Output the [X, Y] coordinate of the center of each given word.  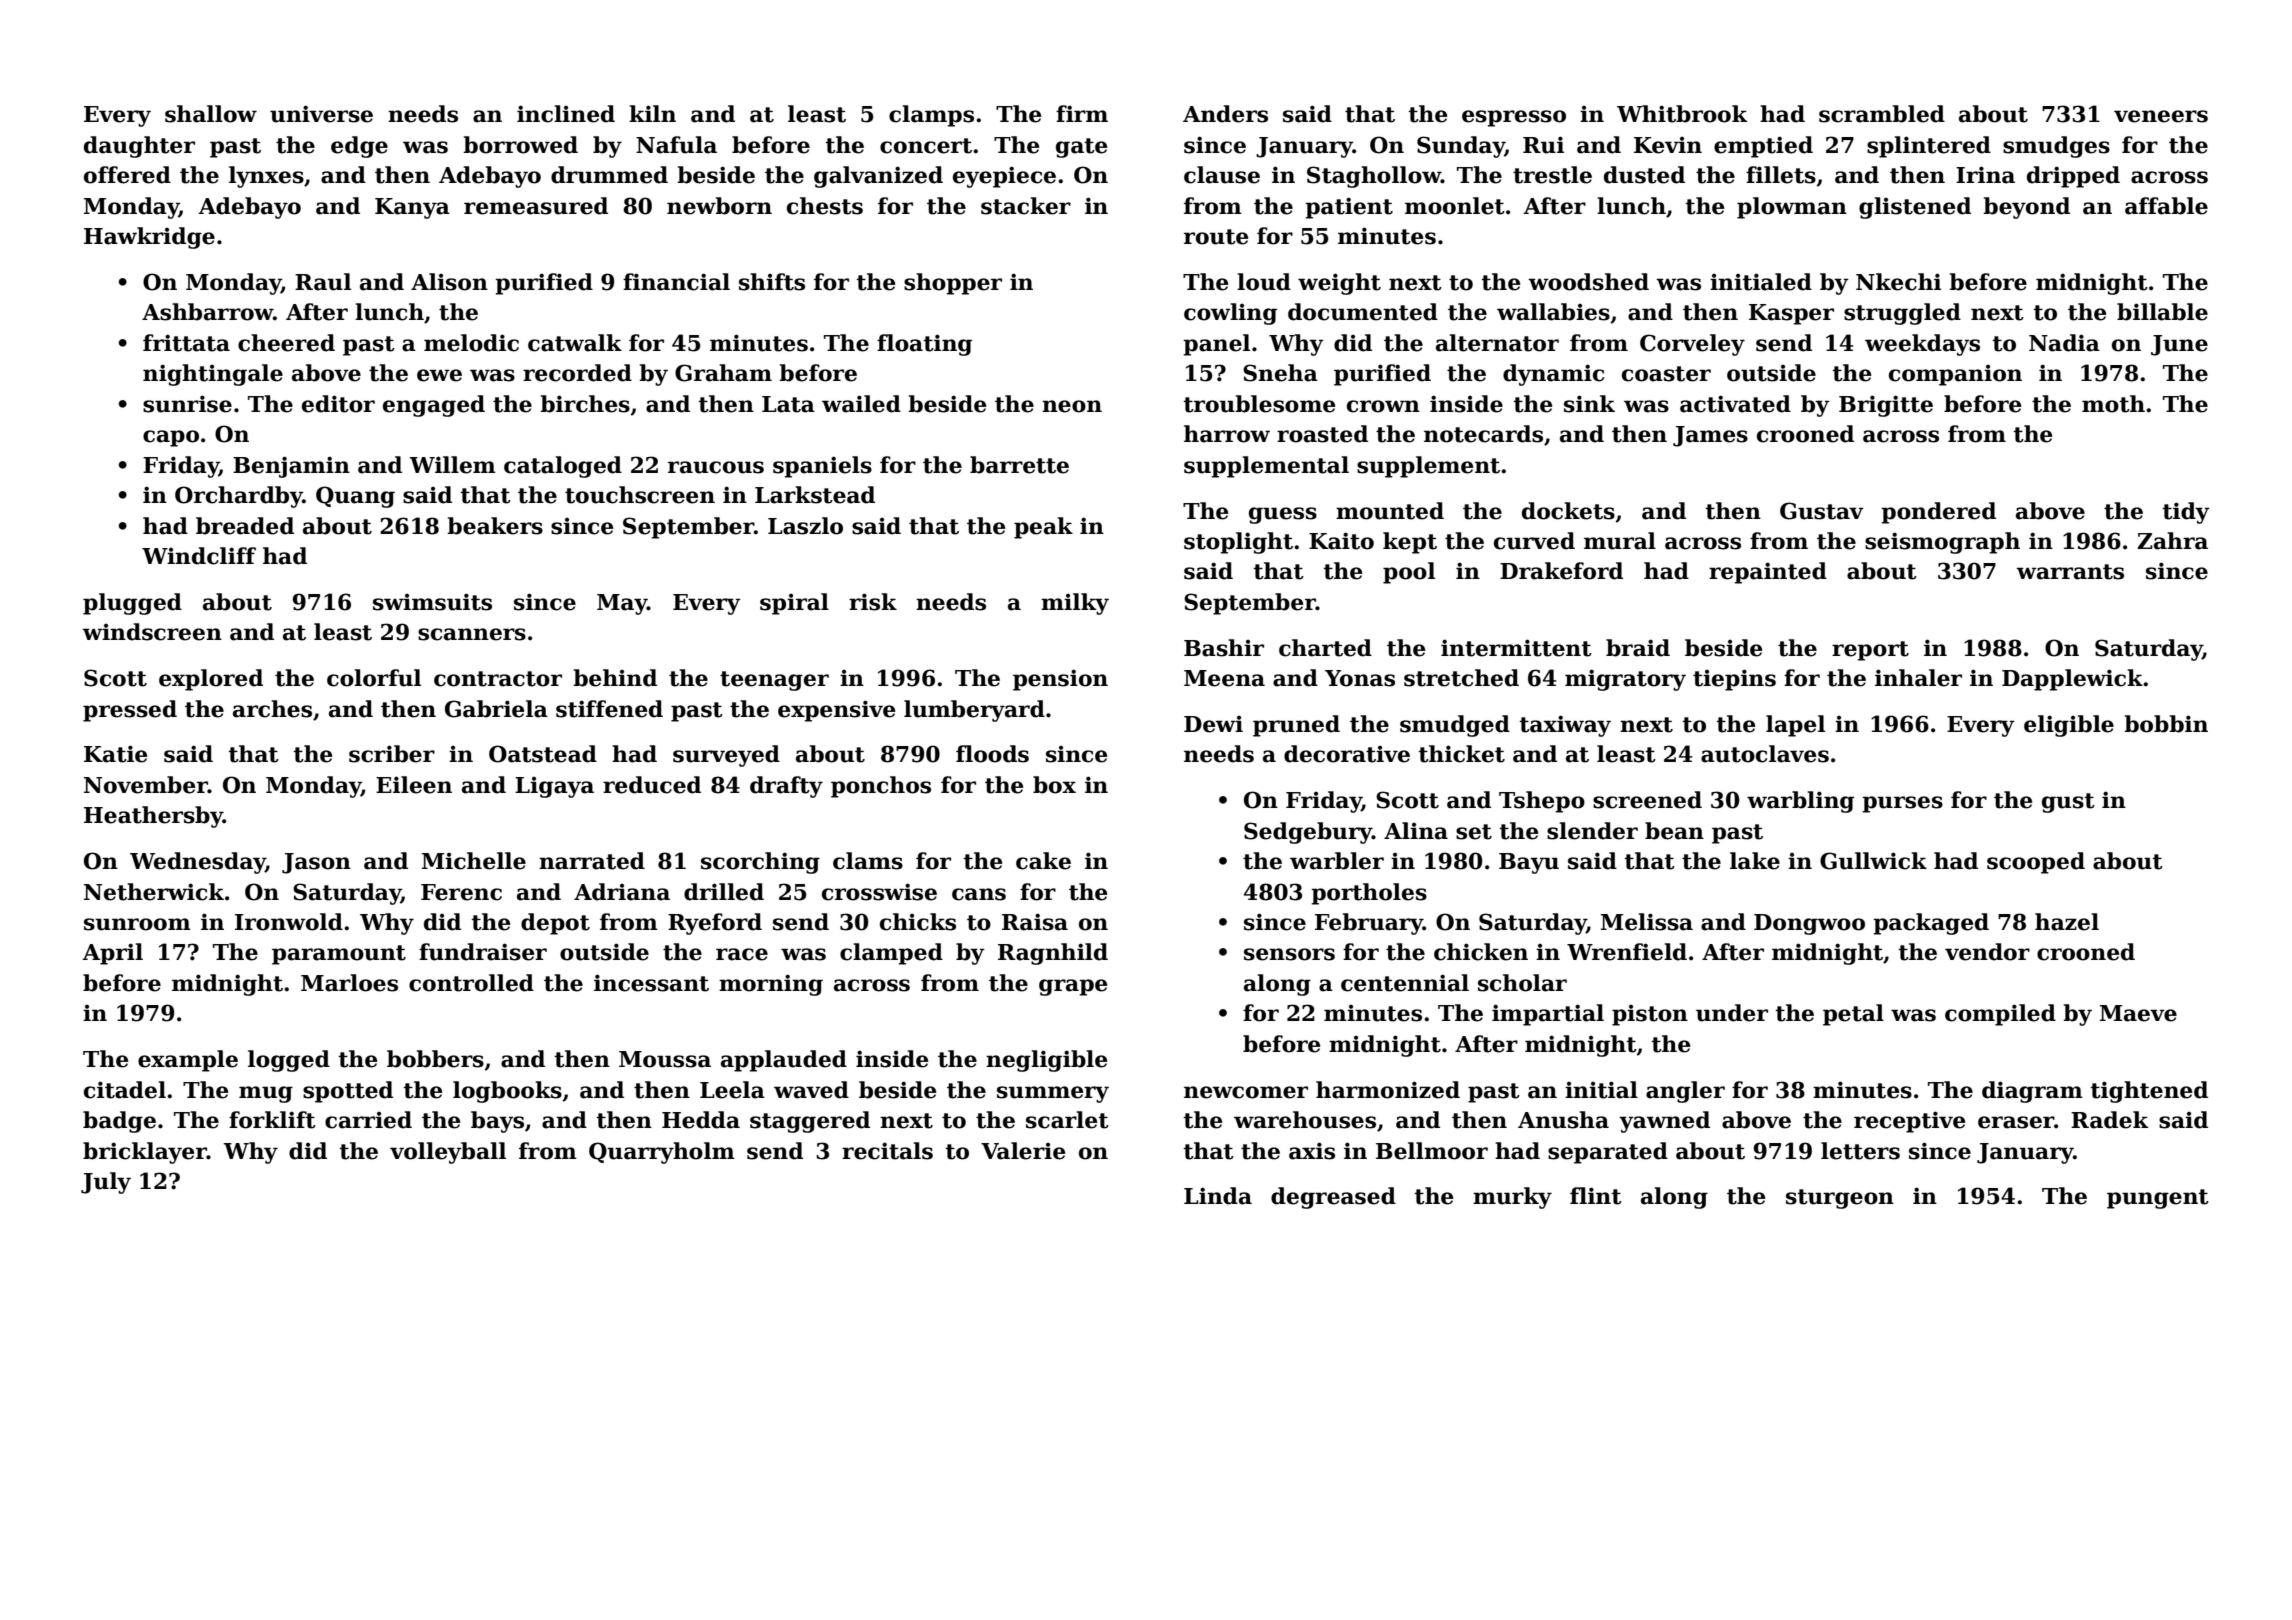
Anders [1225, 114]
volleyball [448, 1153]
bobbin [2166, 724]
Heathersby [153, 817]
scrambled [1882, 114]
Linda [1218, 1196]
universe [321, 114]
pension [1060, 680]
